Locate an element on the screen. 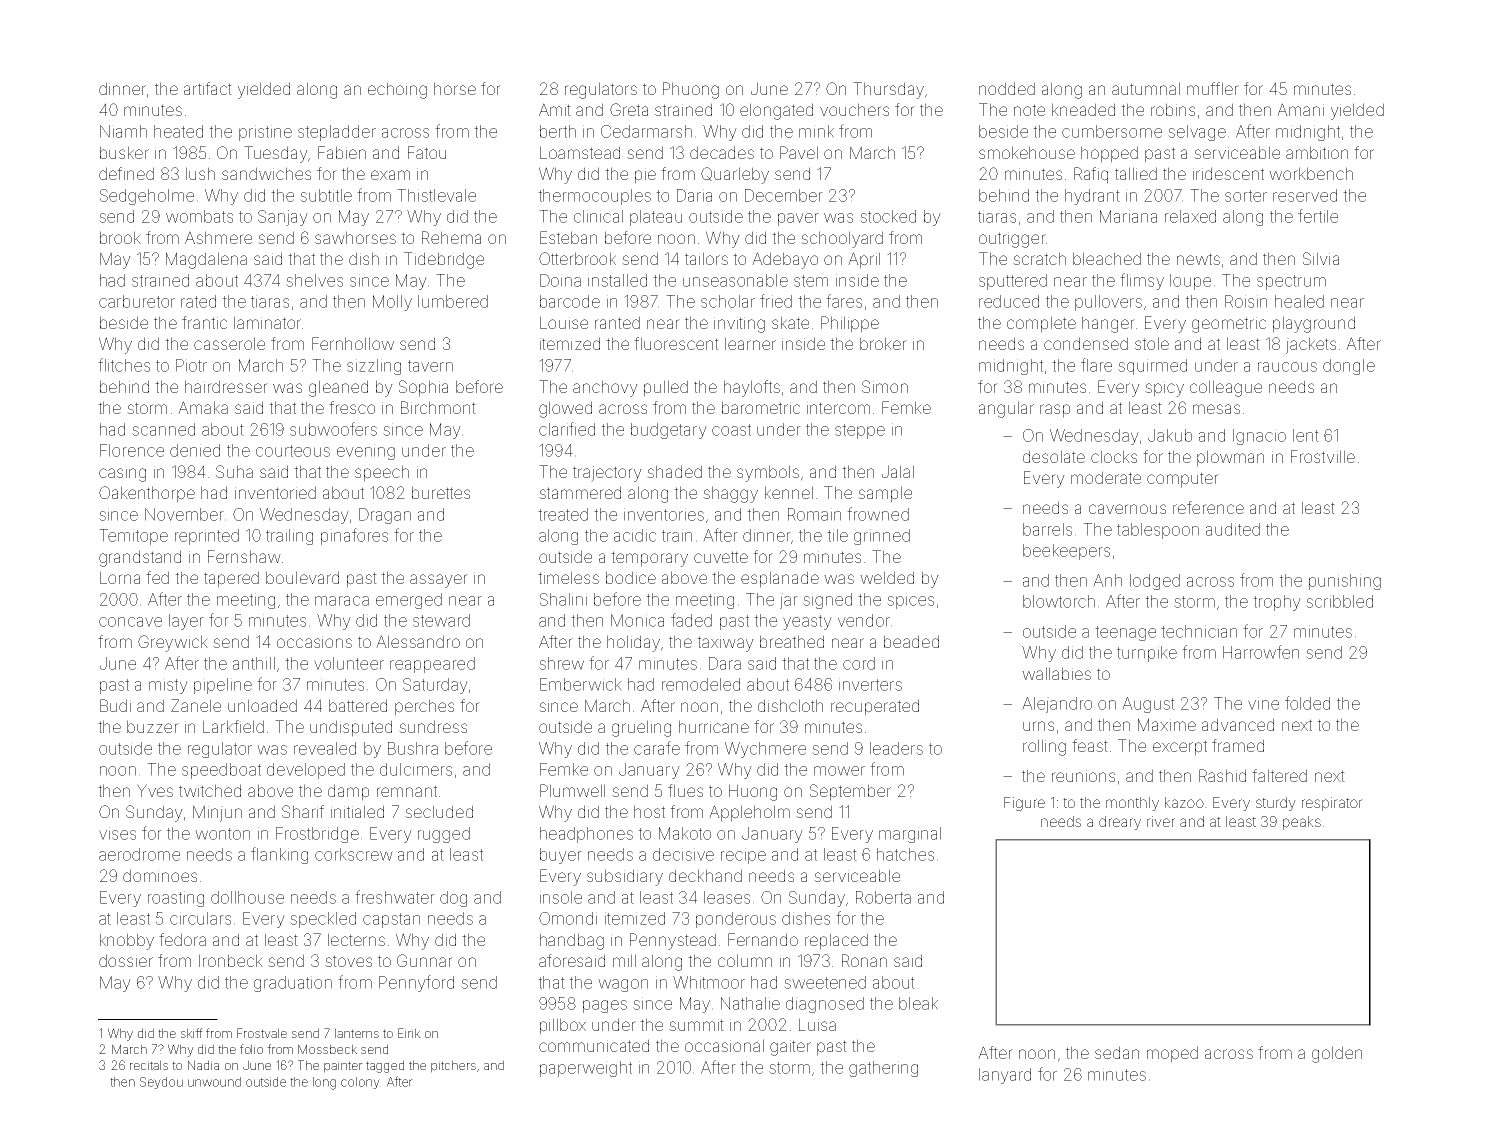 The width and height of the screenshot is (1486, 1148). pinafores is located at coordinates (354, 536).
